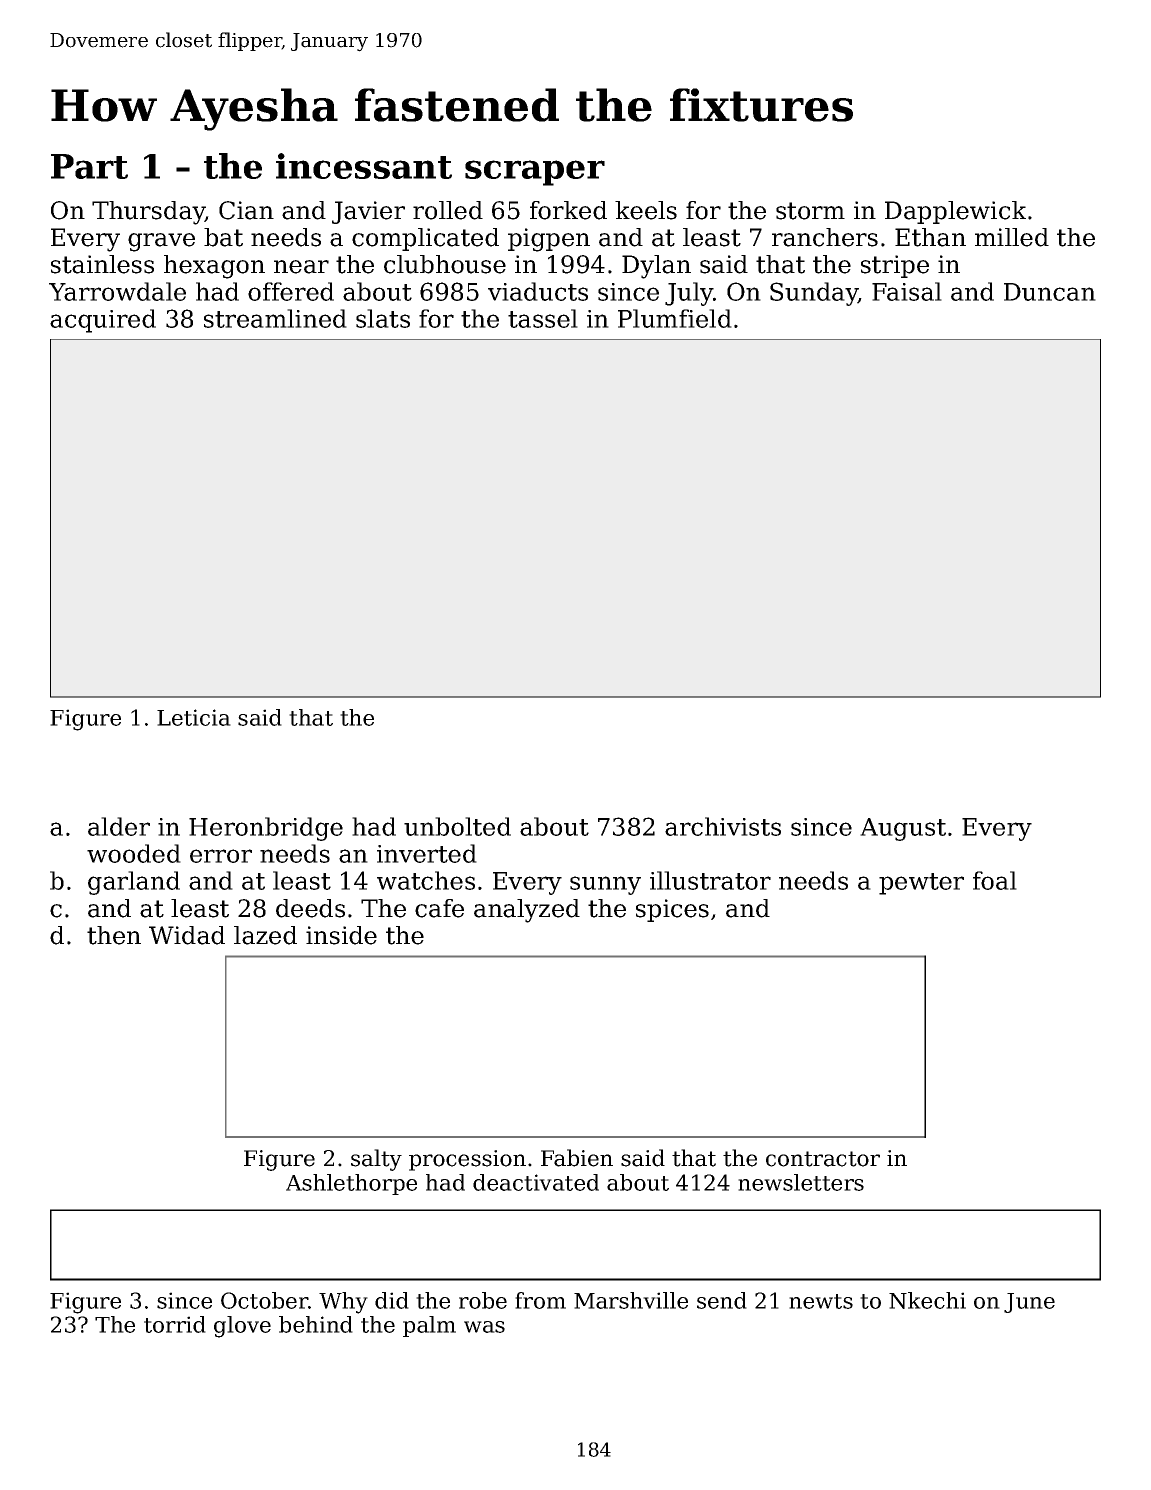 This screenshot has height=1490, width=1151. Describe the element at coordinates (814, 294) in the screenshot. I see `Sunday` at that location.
